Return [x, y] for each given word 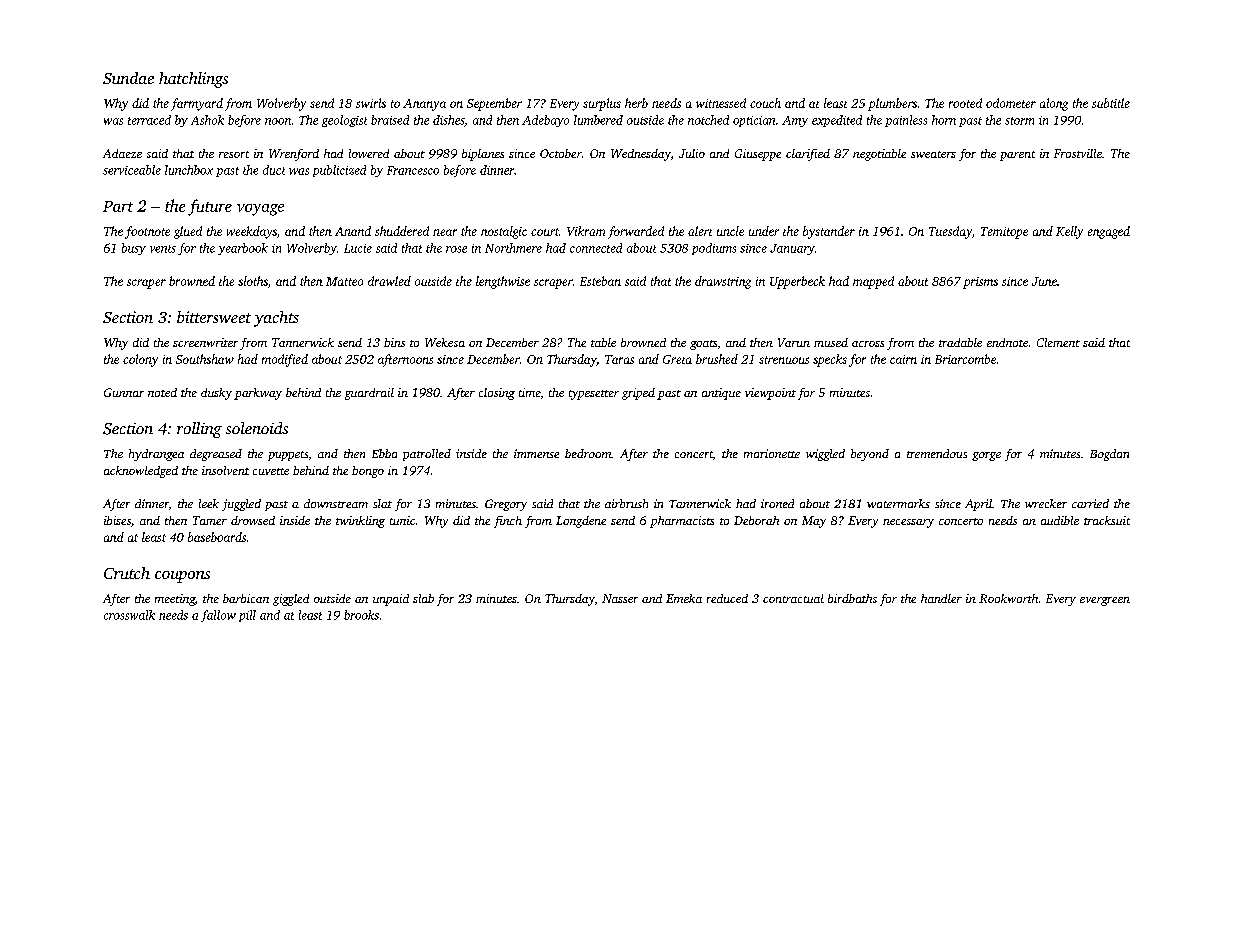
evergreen [1105, 601]
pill [247, 616]
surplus [602, 104]
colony [140, 360]
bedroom [588, 453]
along [1054, 104]
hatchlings [193, 80]
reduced [727, 598]
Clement [1058, 342]
